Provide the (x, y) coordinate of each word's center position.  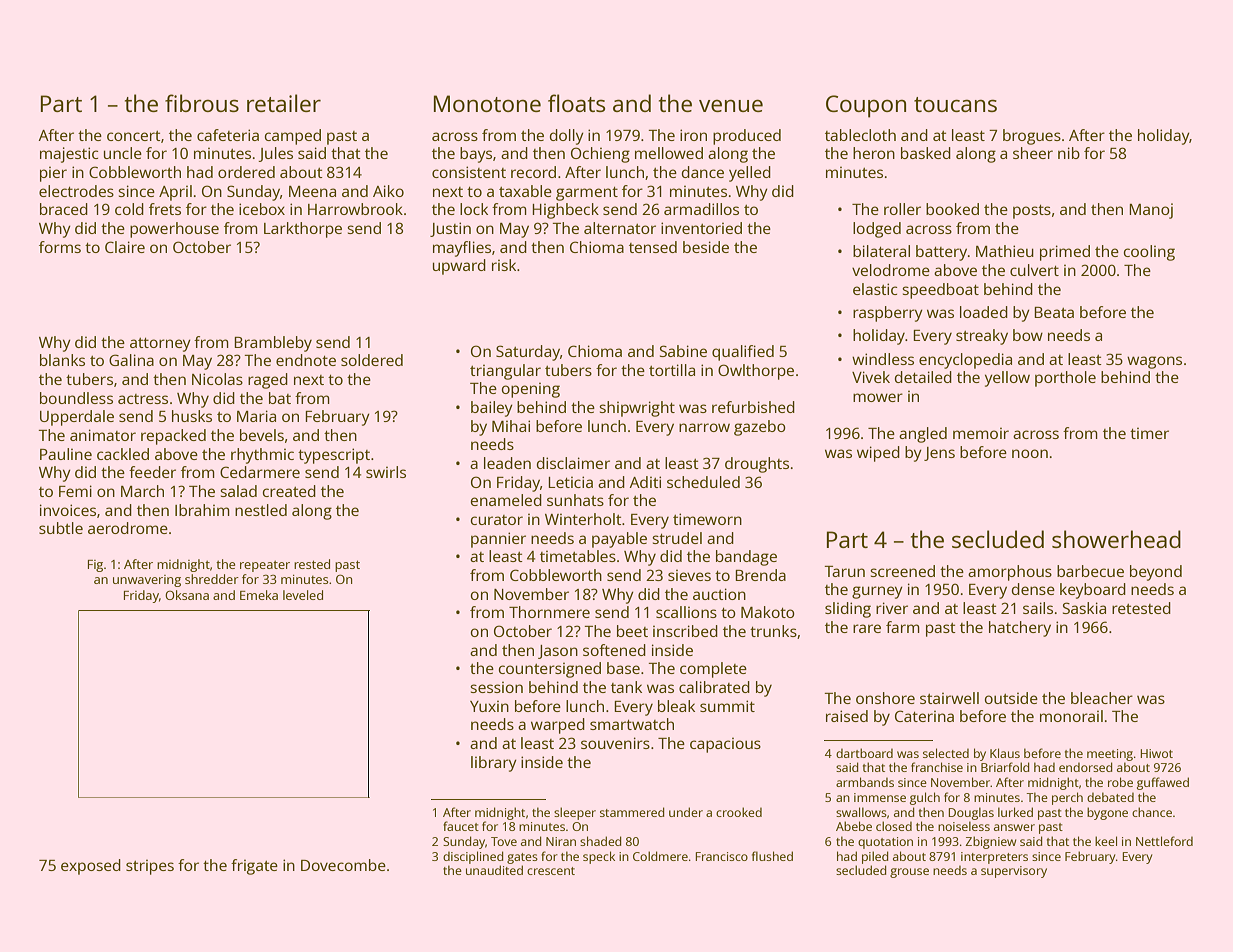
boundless (76, 398)
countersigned (550, 670)
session (496, 687)
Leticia (570, 482)
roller (902, 209)
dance (703, 172)
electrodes (76, 191)
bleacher (1102, 698)
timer (1149, 433)
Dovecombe (343, 865)
